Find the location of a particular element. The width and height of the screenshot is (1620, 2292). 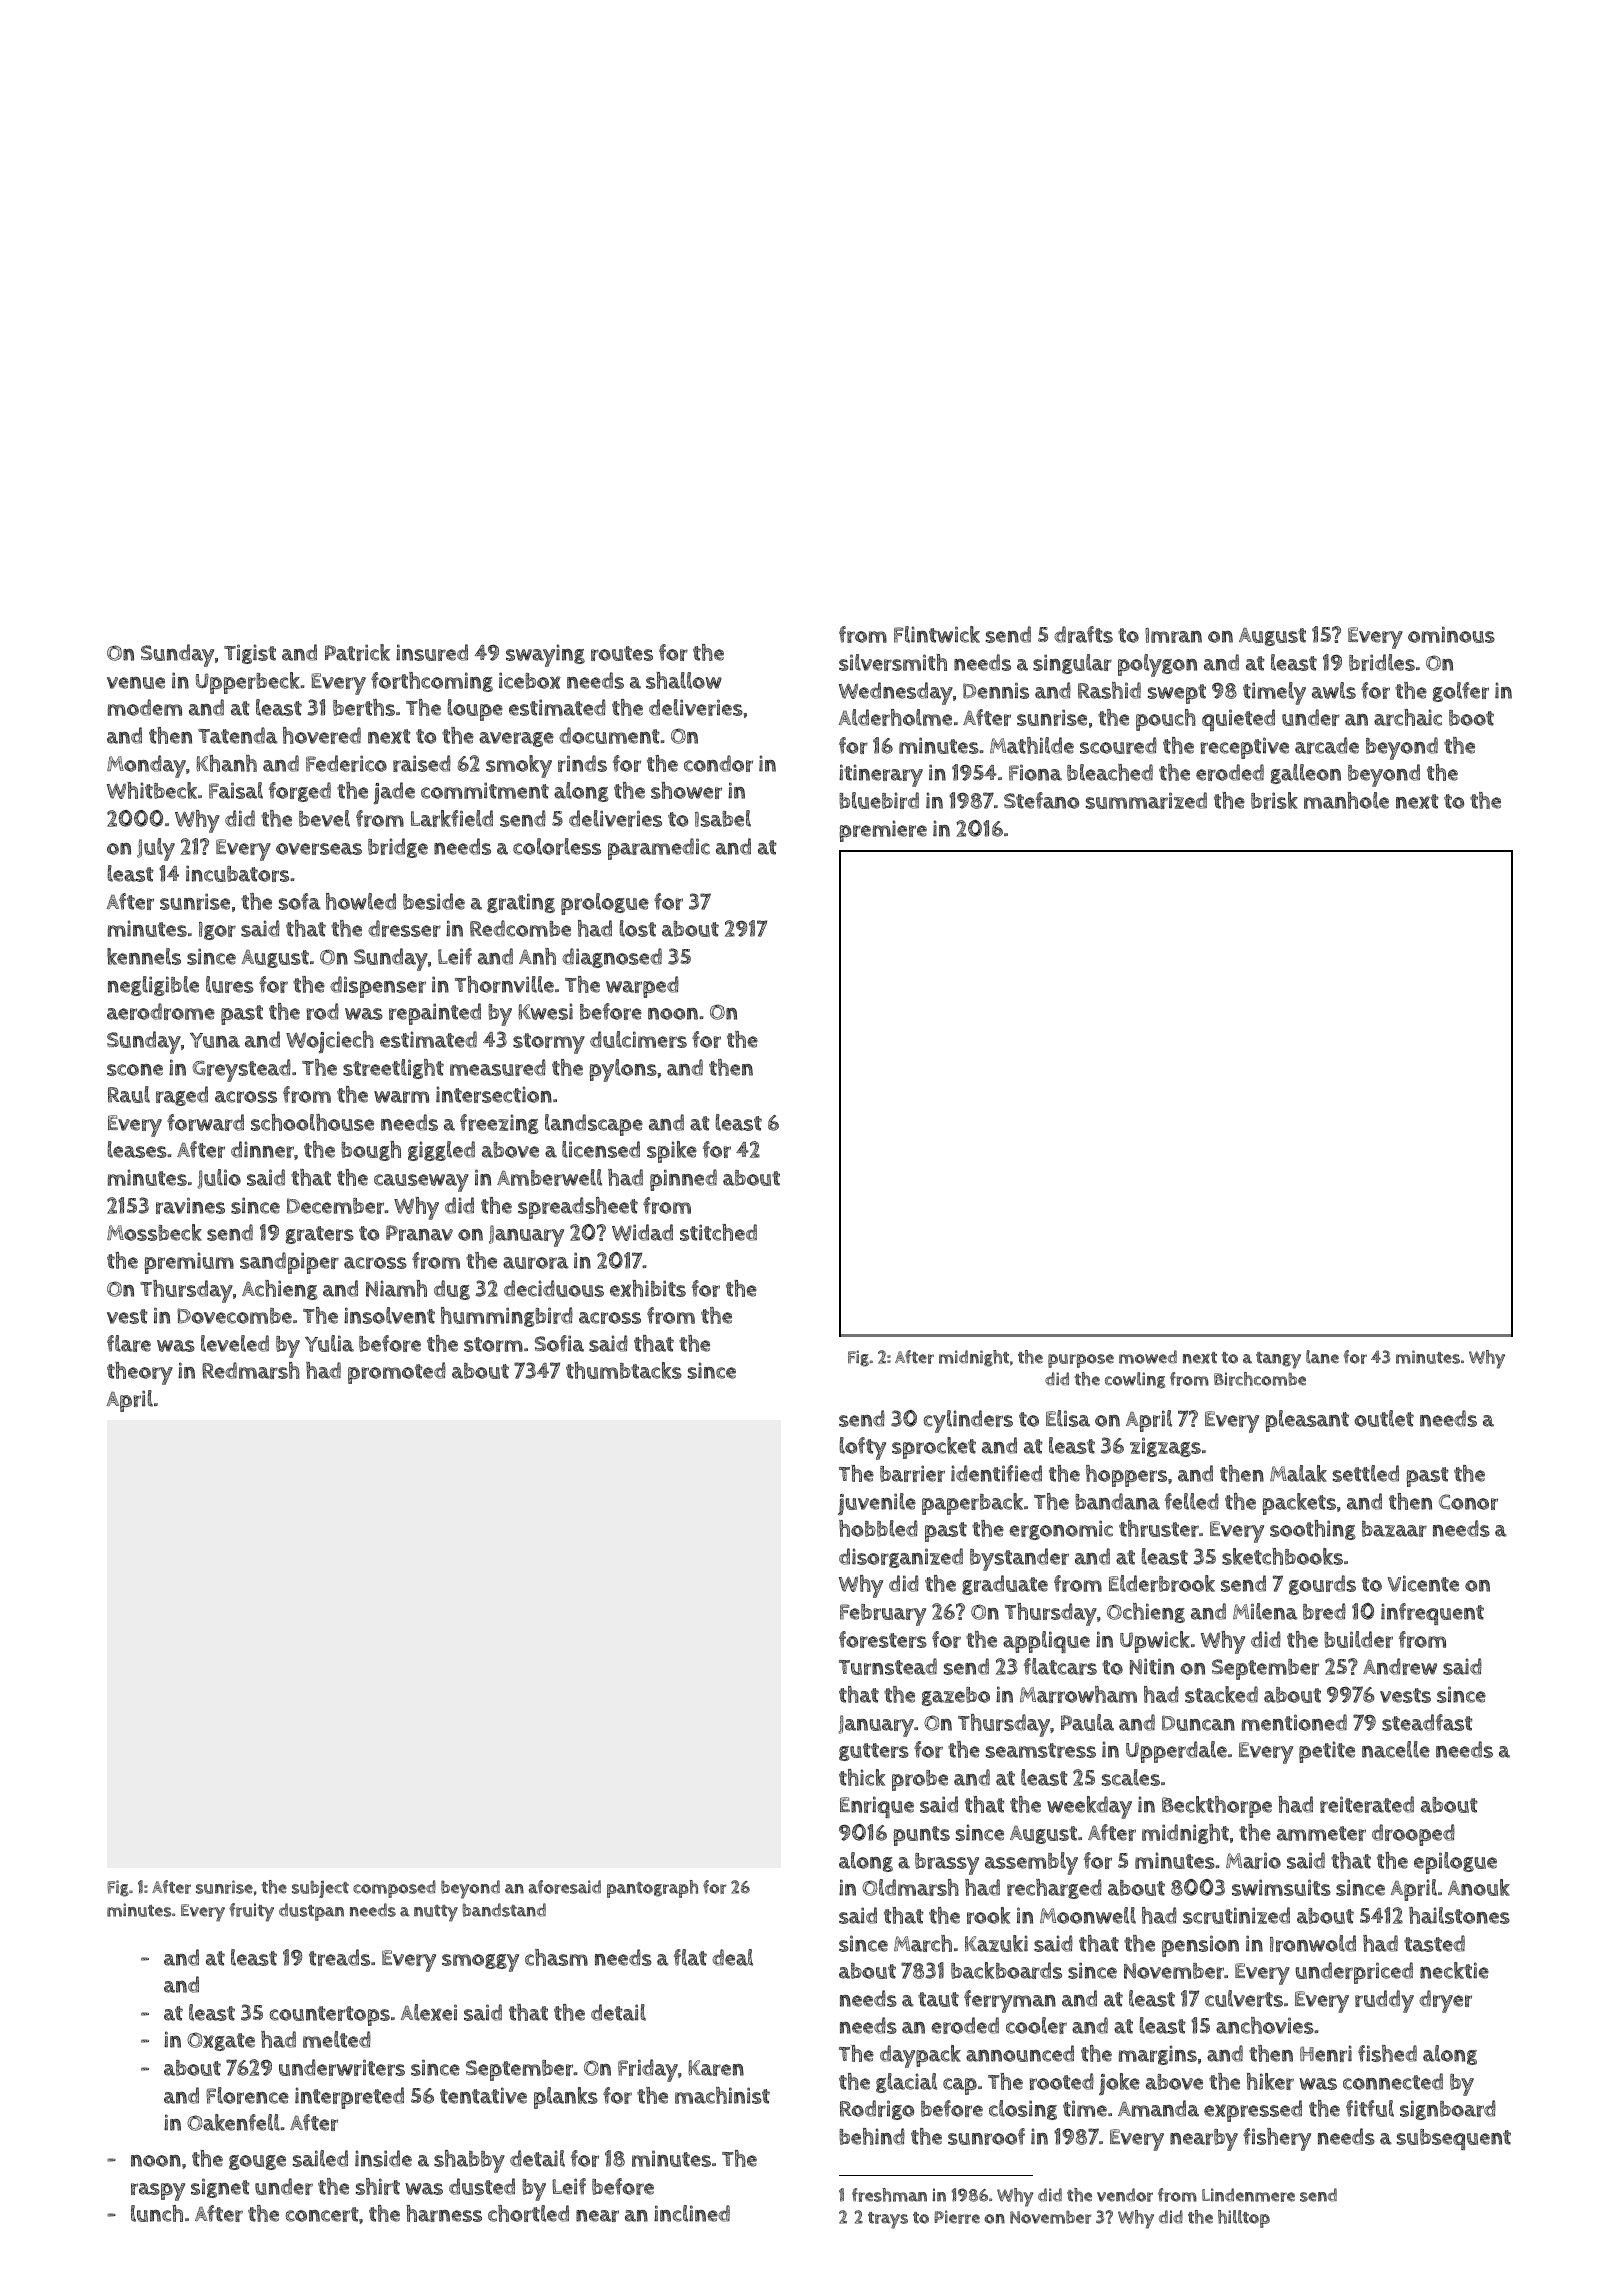

Stefano is located at coordinates (1041, 800).
